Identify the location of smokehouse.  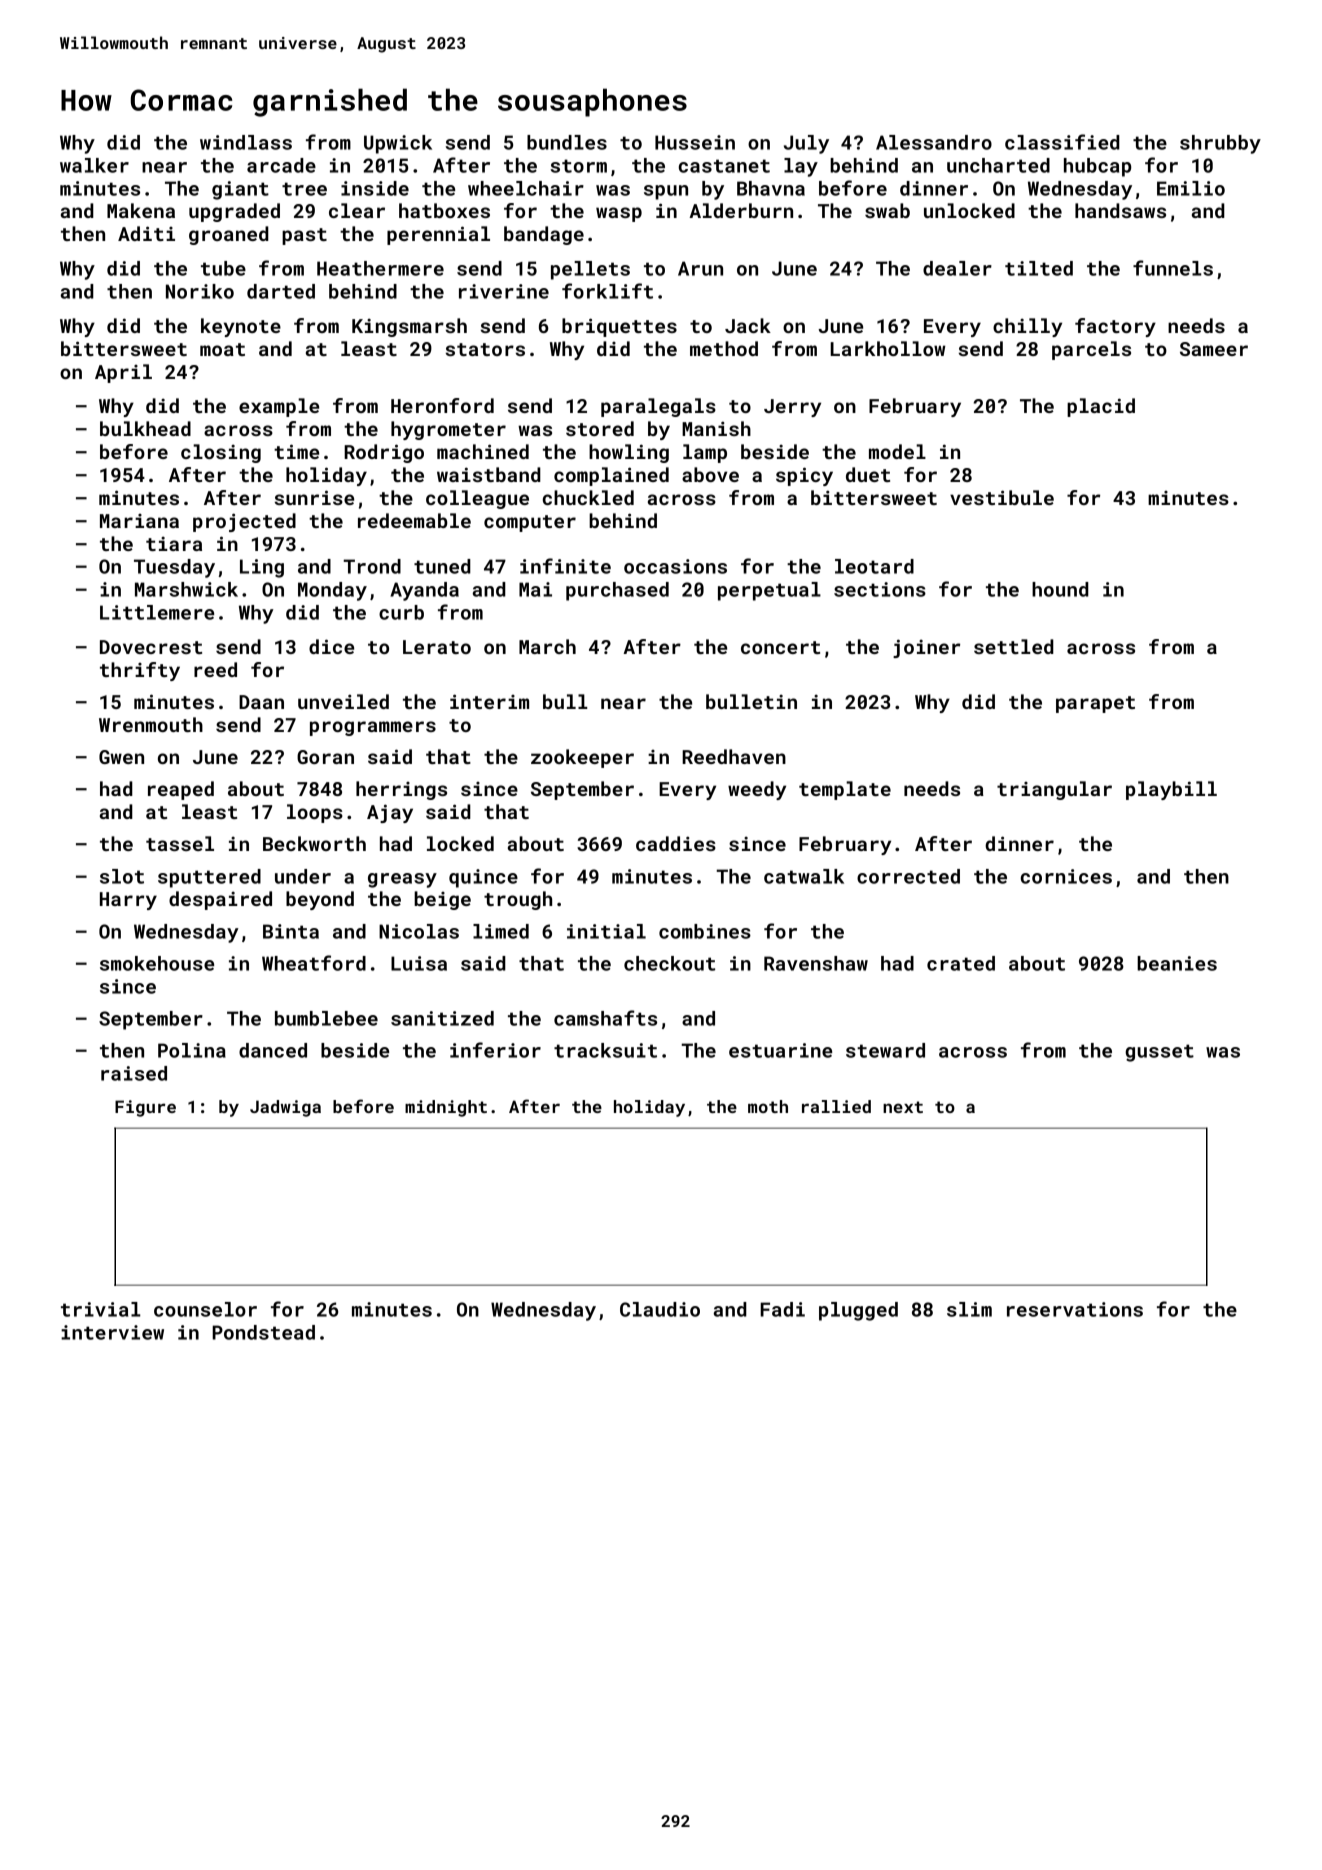
(157, 963).
